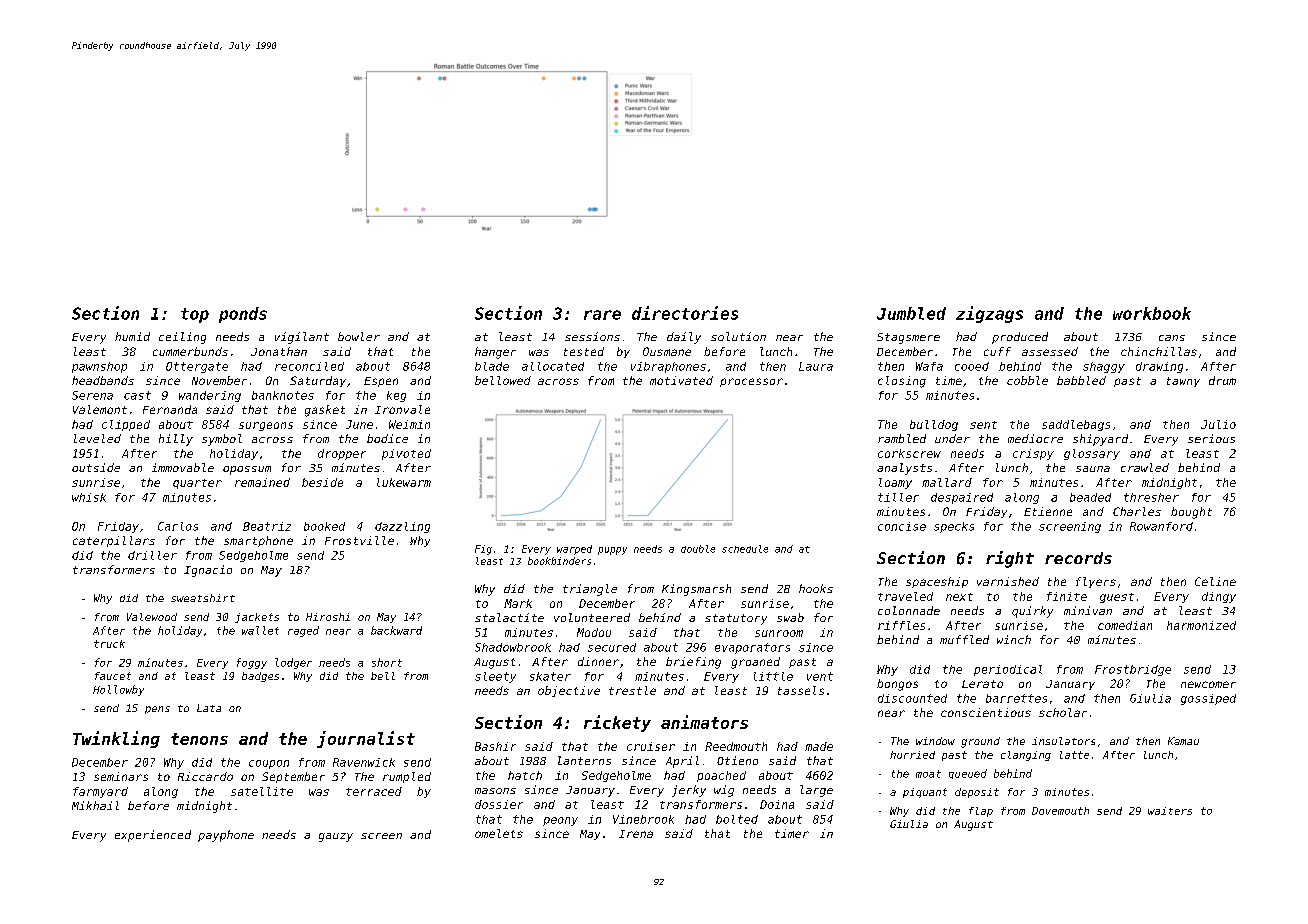  I want to click on periodical, so click(1008, 670).
